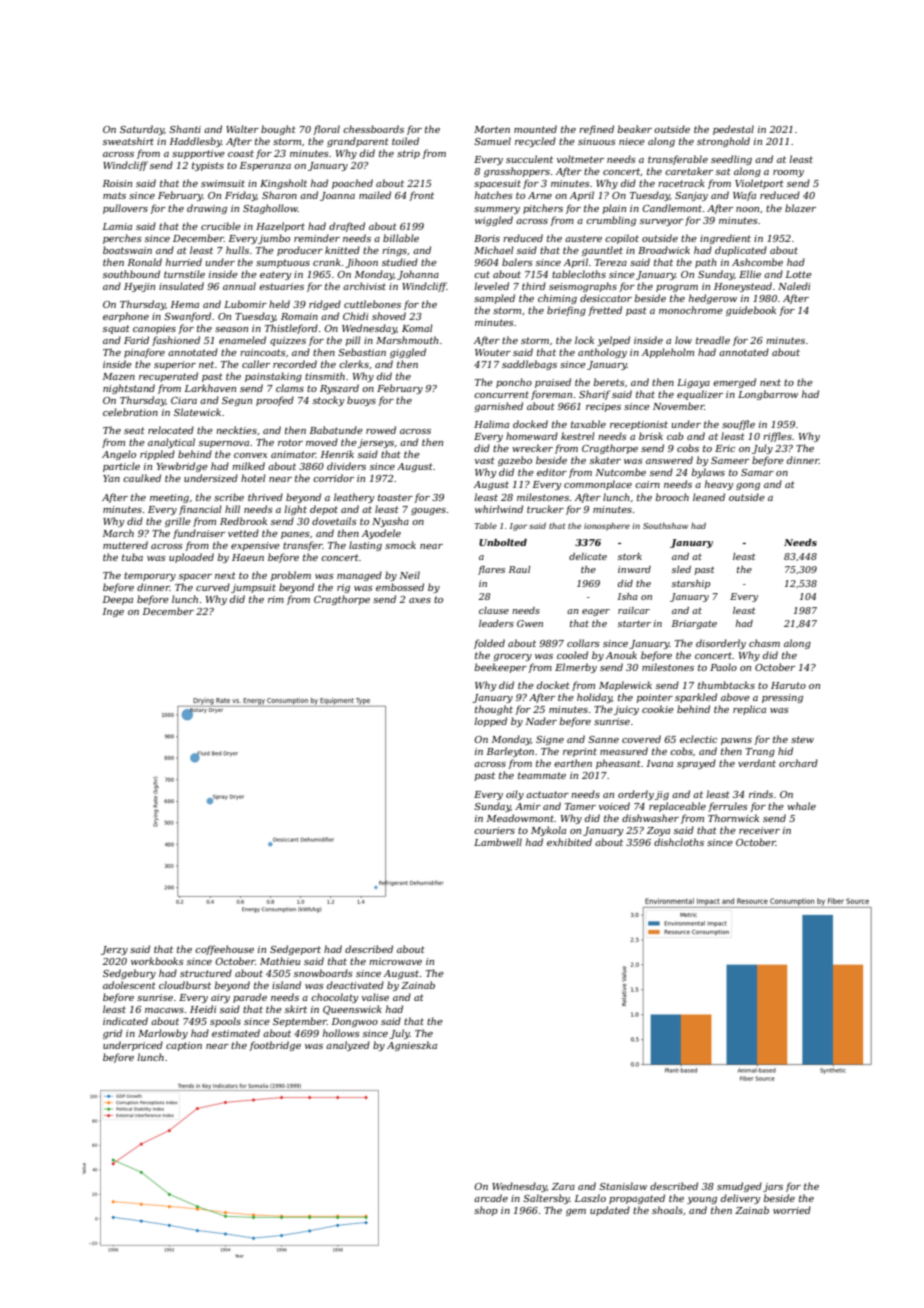 Image resolution: width=924 pixels, height=1308 pixels. Describe the element at coordinates (764, 643) in the page. I see `chasm` at that location.
